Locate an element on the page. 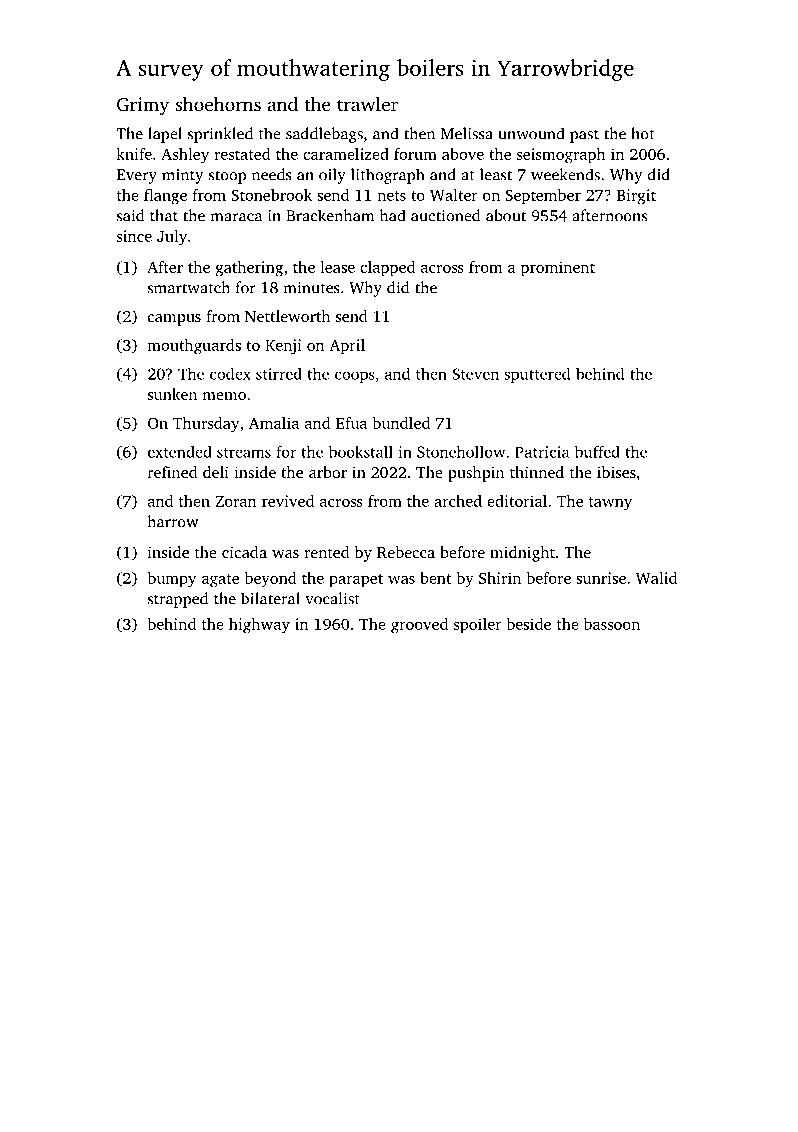 The height and width of the page is (1132, 798). April is located at coordinates (347, 347).
